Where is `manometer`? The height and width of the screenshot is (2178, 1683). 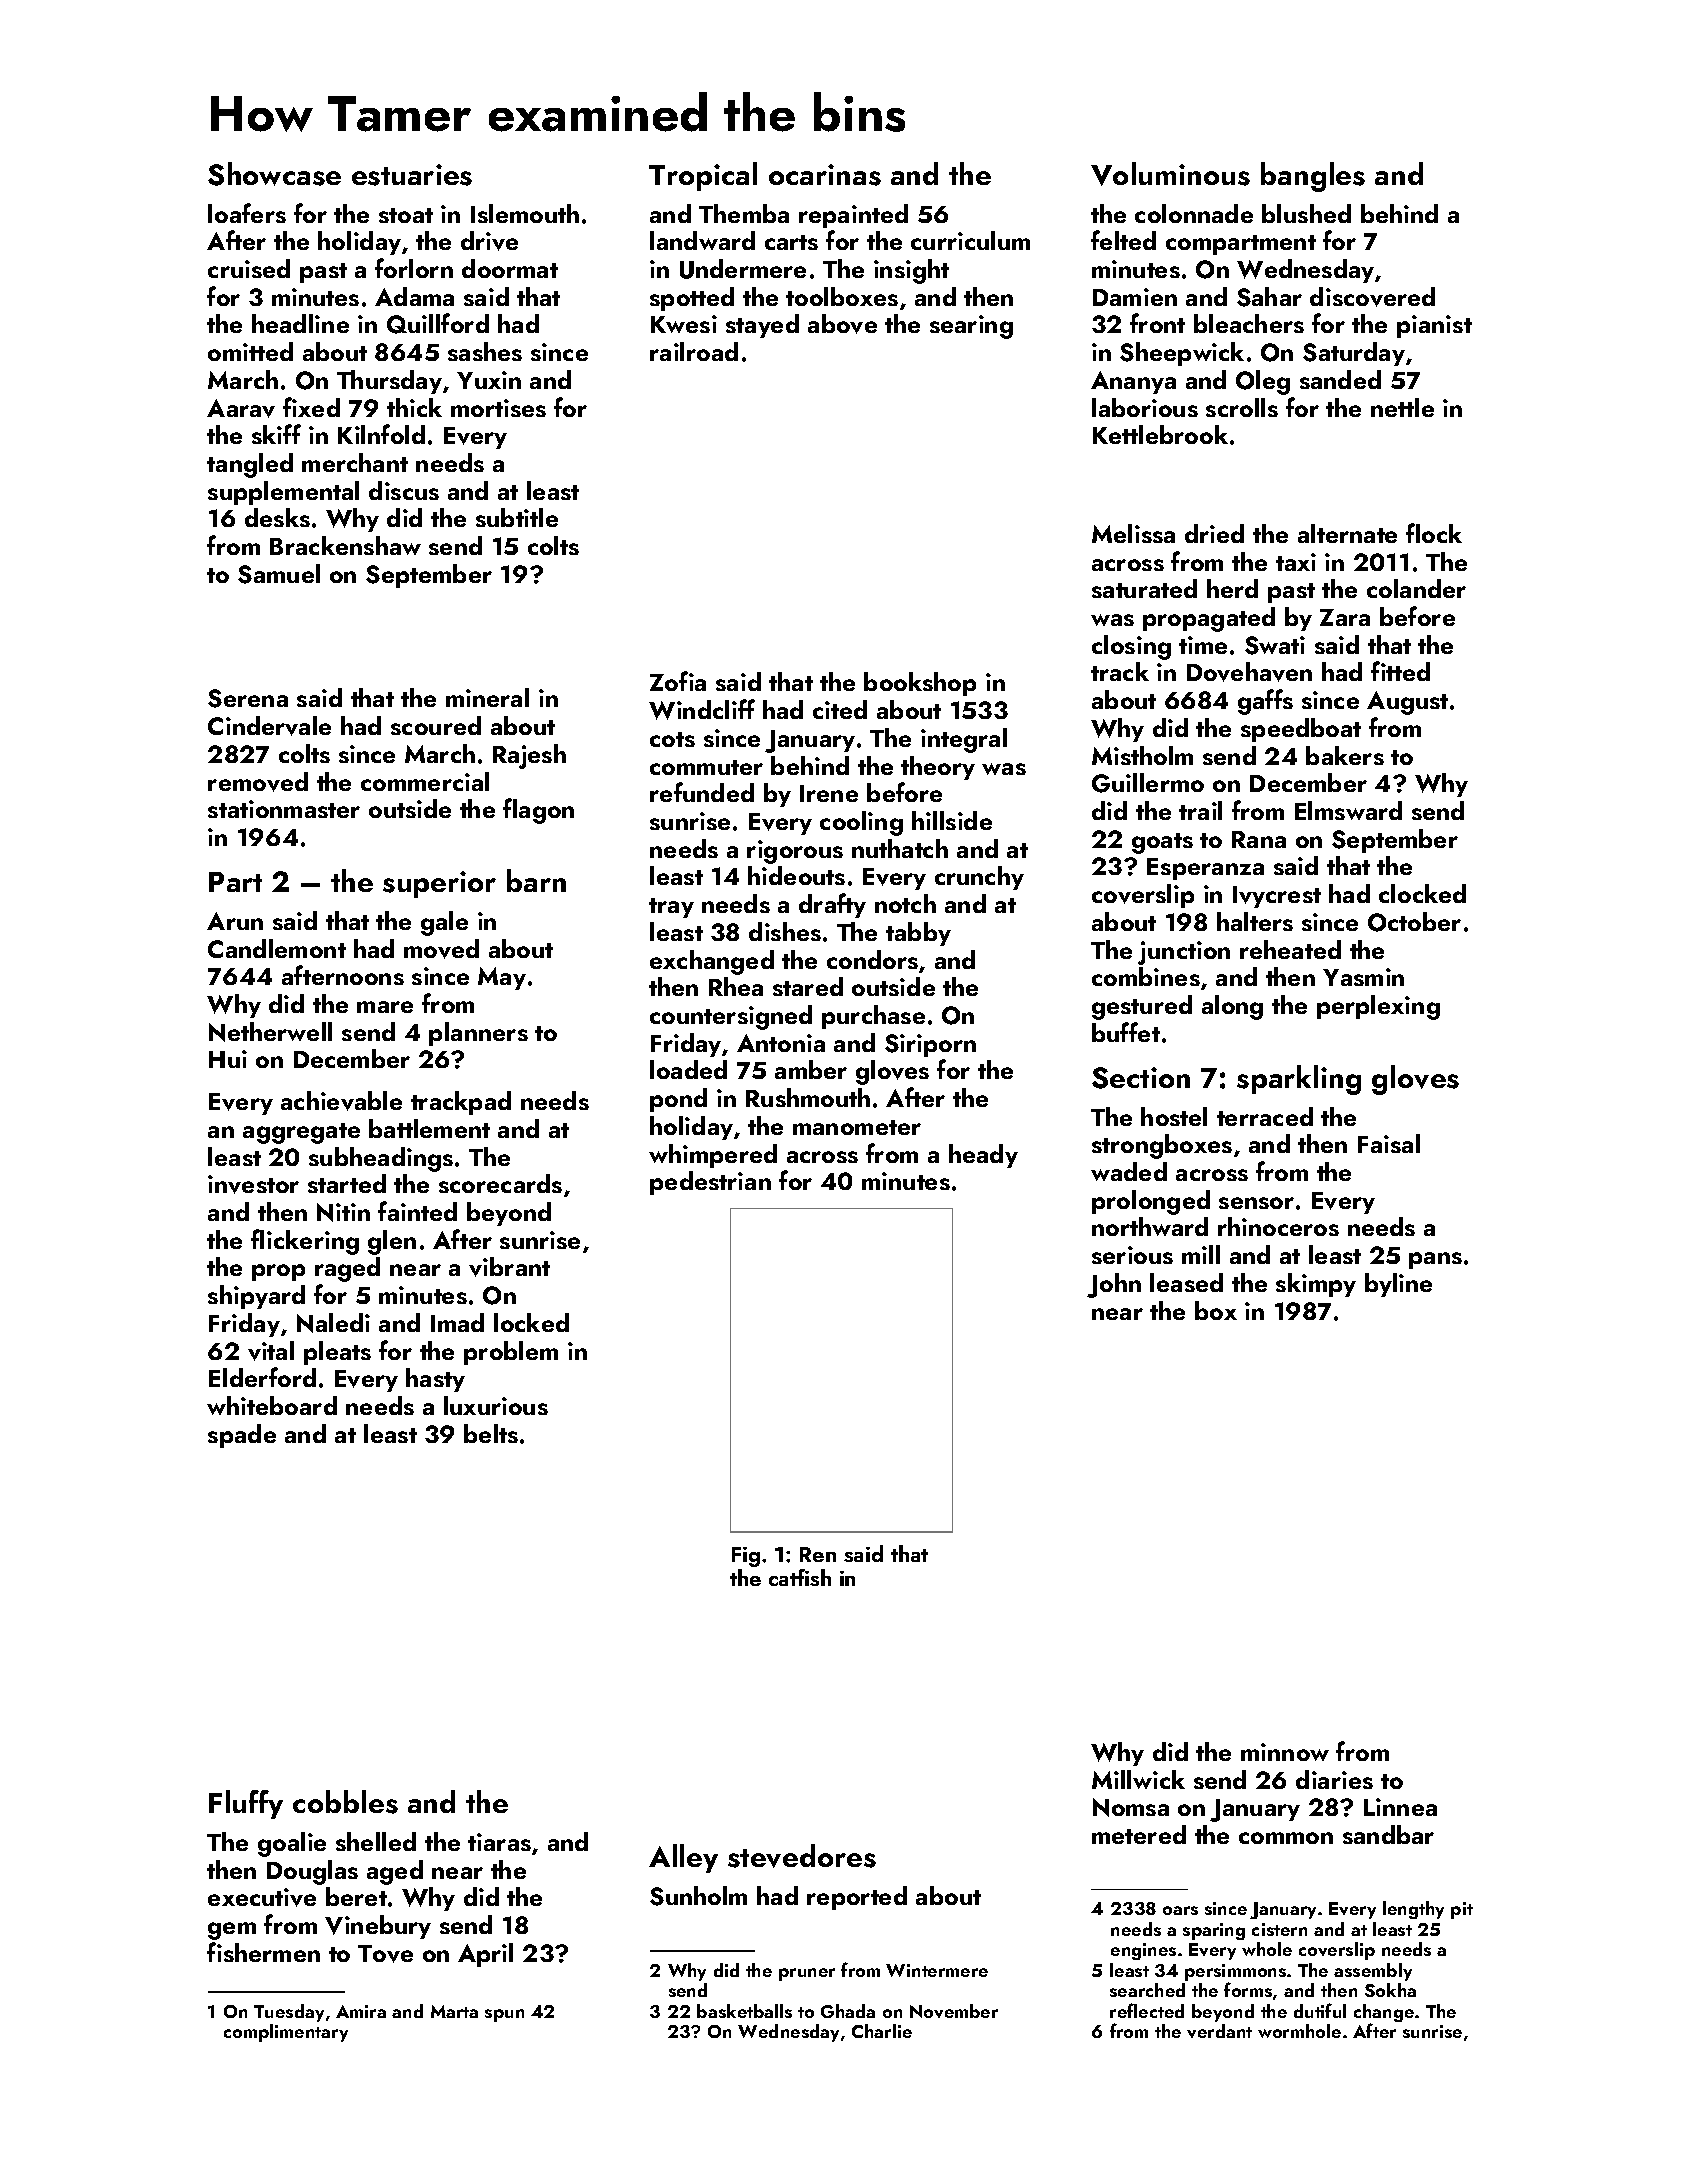
manometer is located at coordinates (857, 1127).
